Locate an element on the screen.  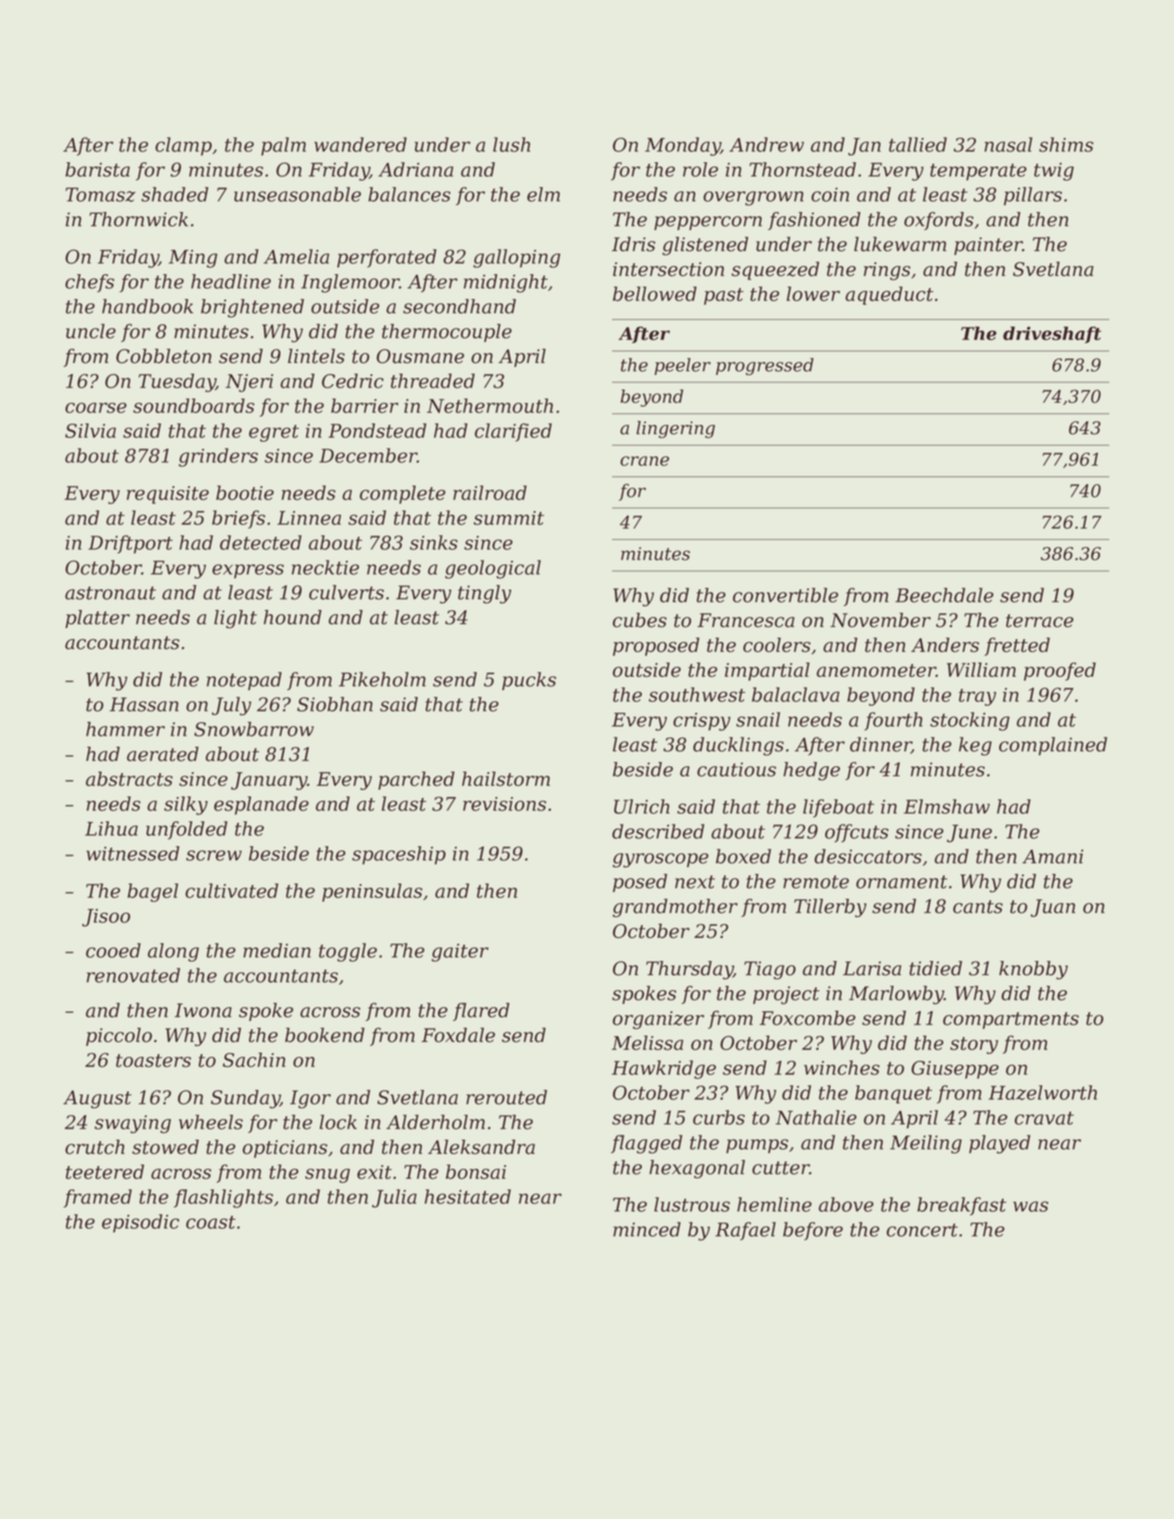
lush is located at coordinates (511, 144).
